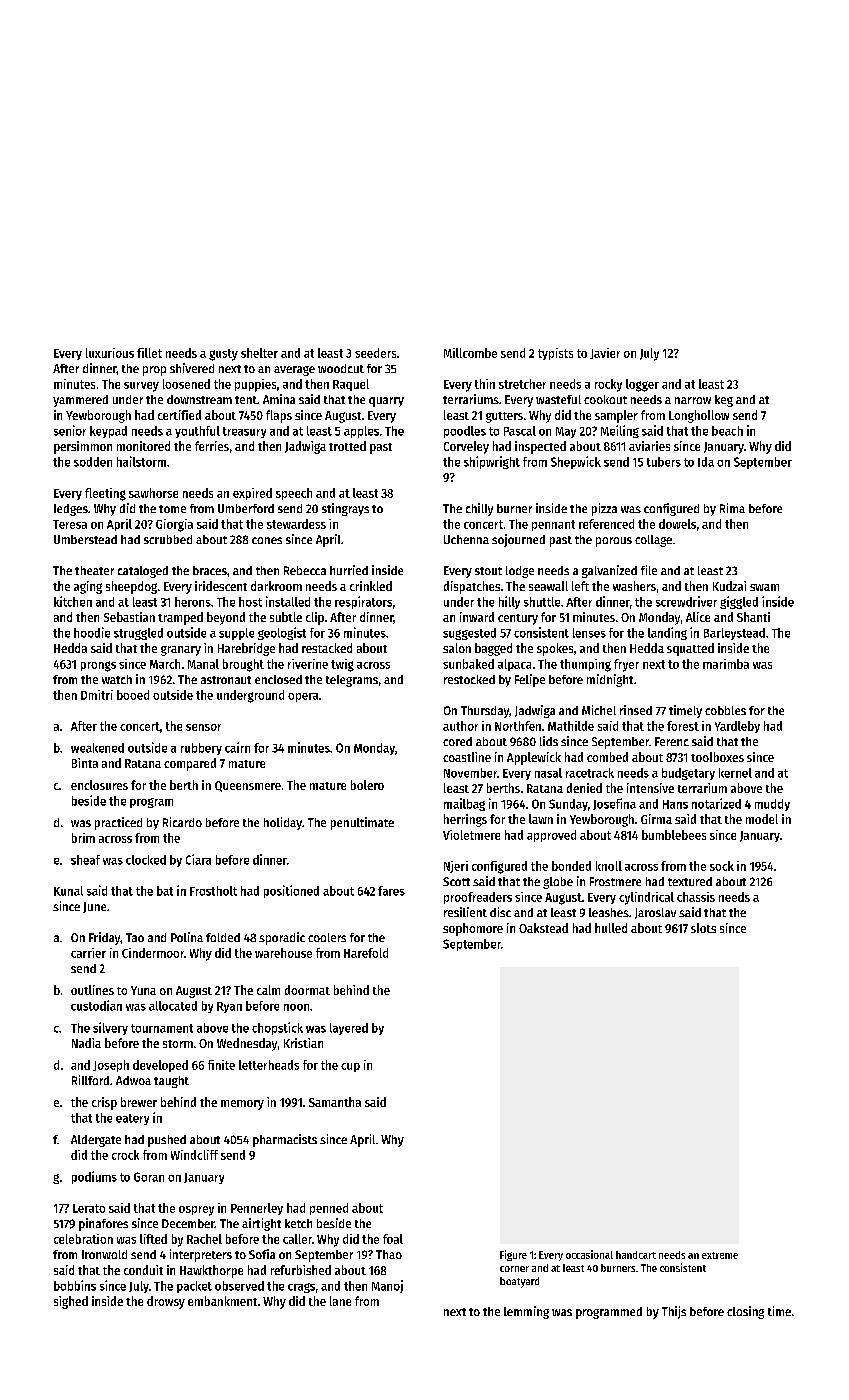  I want to click on Millcombe, so click(470, 353).
